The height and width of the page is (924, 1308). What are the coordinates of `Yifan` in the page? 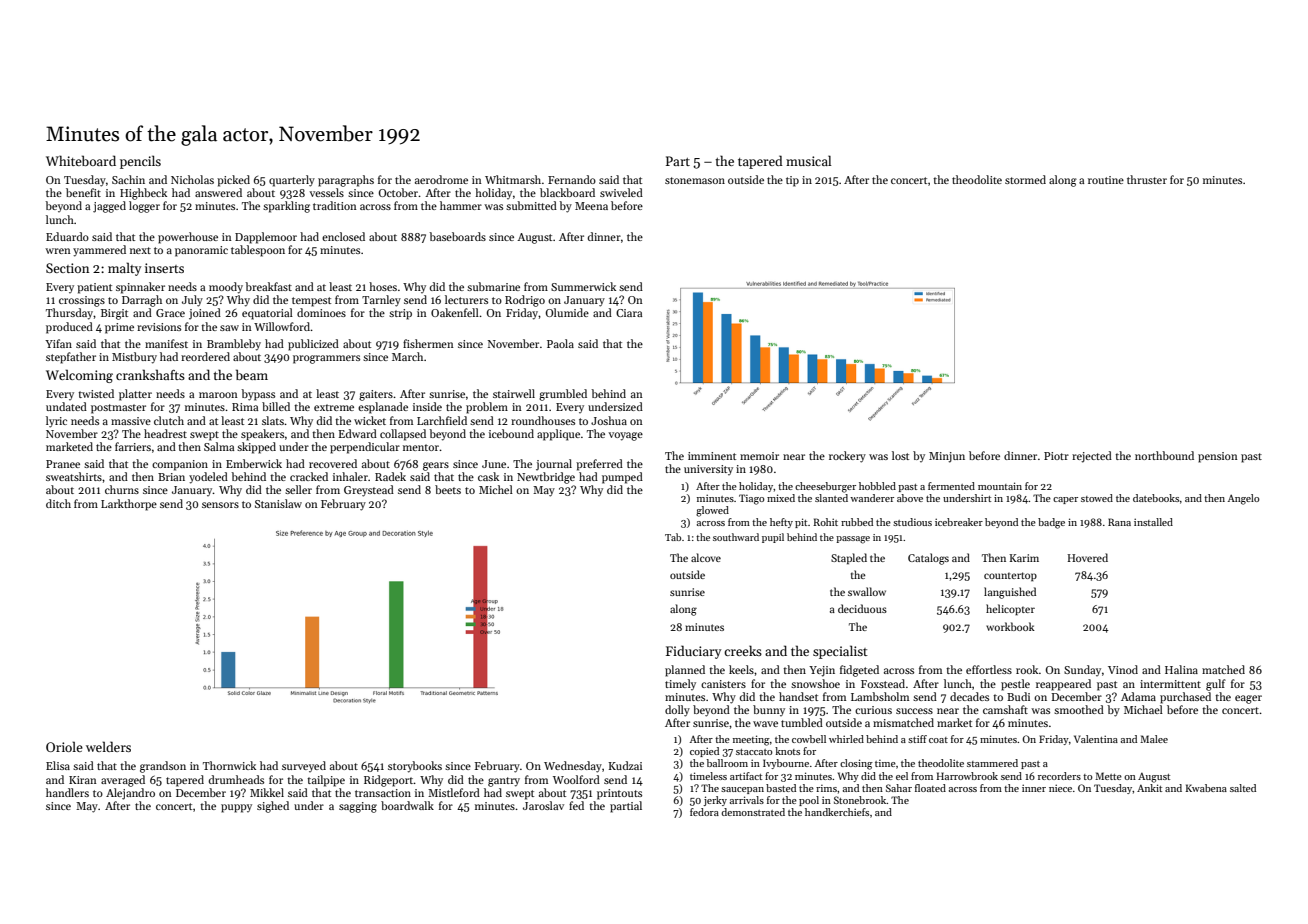 It's located at (58, 343).
